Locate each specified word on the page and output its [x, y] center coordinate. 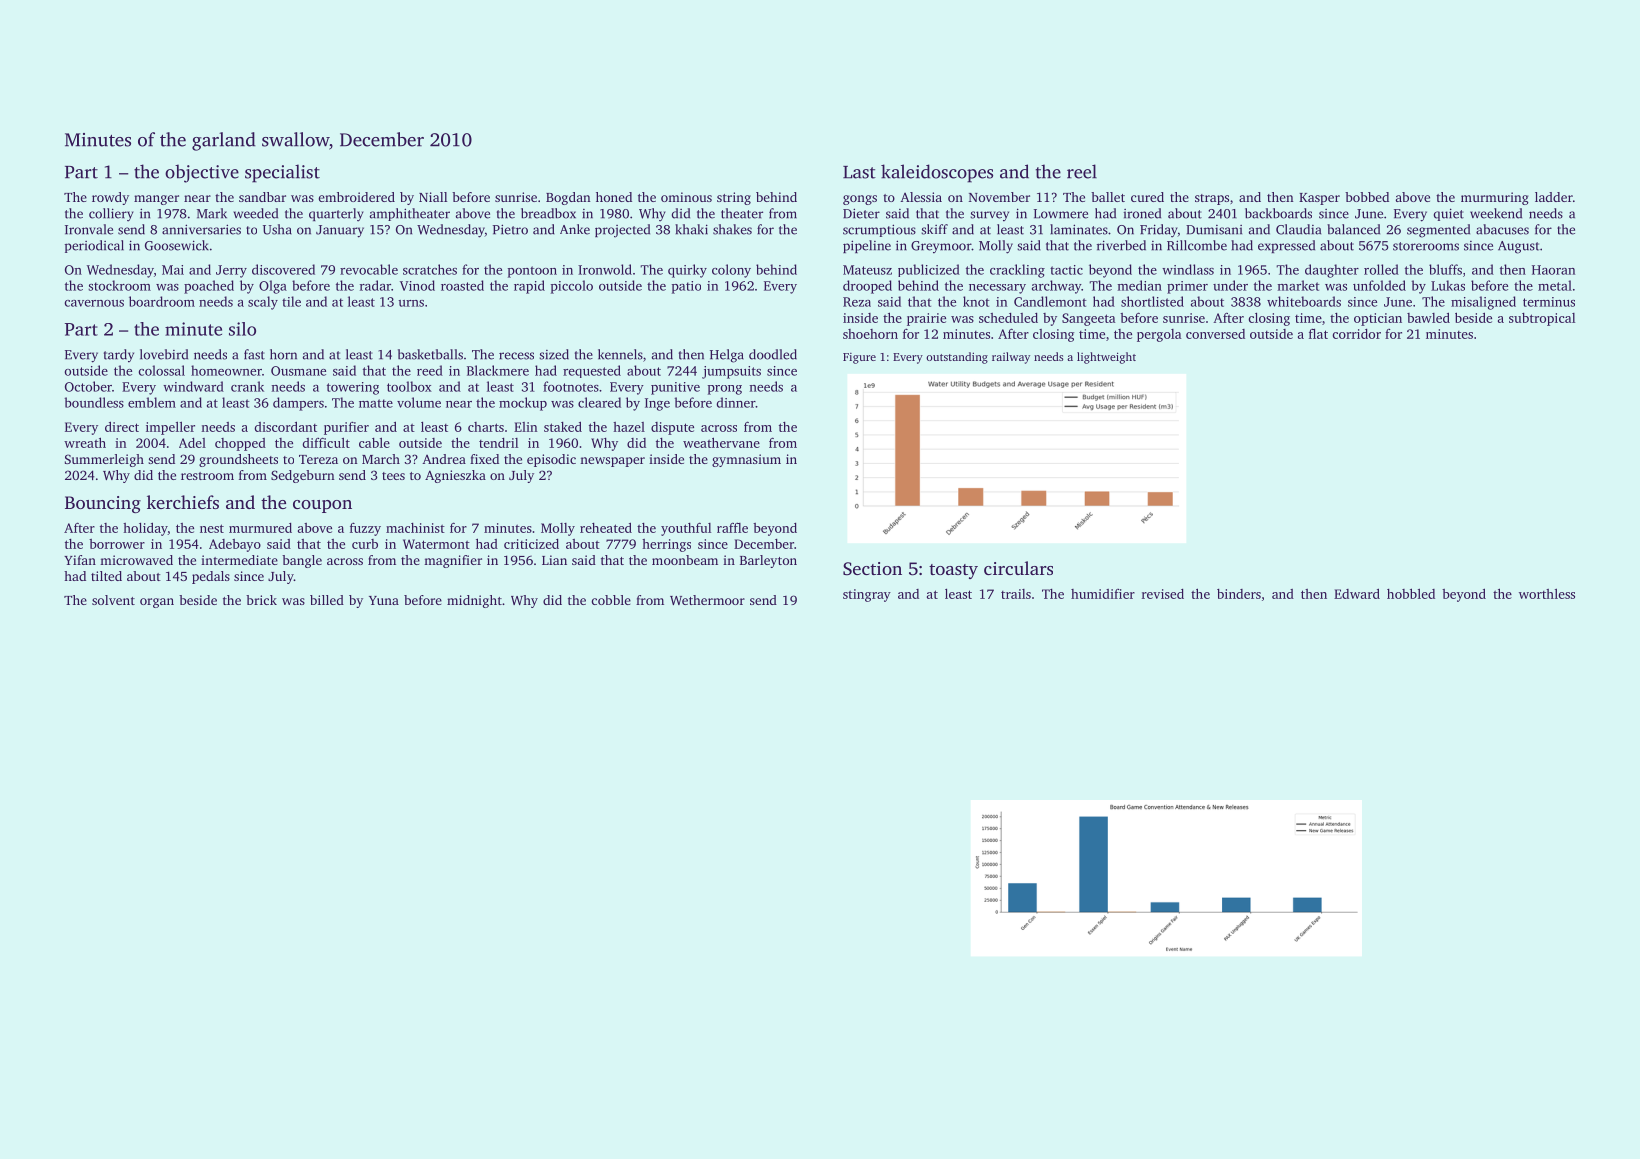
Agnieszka [455, 476]
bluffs [1445, 269]
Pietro [510, 229]
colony [731, 271]
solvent [113, 600]
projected [622, 231]
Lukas [1448, 285]
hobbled [1411, 593]
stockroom [119, 285]
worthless [1547, 594]
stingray [867, 595]
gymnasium [746, 460]
